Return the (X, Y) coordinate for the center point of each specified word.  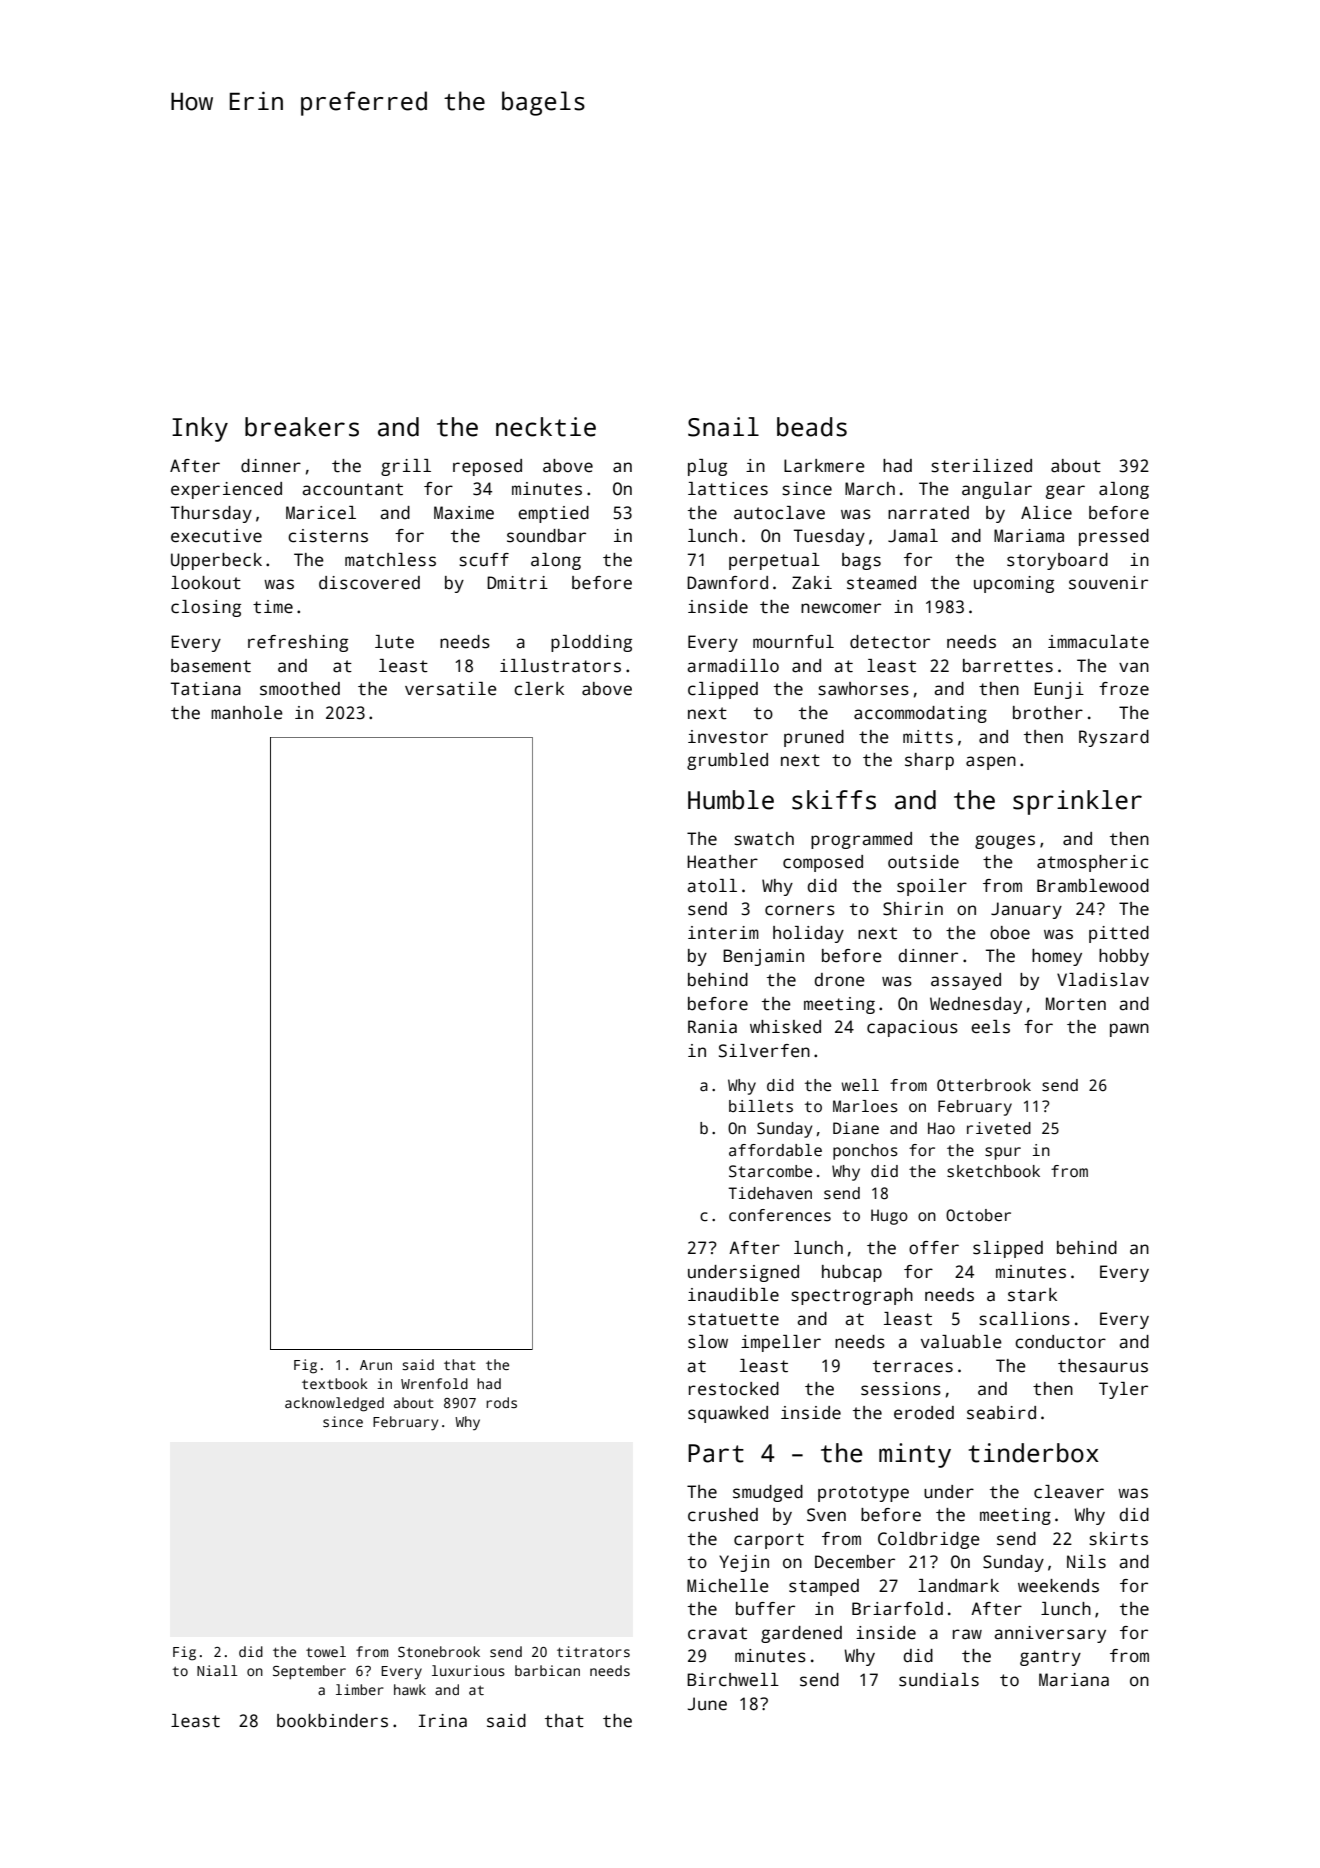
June (707, 1704)
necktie (546, 427)
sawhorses (863, 689)
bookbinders (332, 1721)
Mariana (1074, 1680)
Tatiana (206, 689)
